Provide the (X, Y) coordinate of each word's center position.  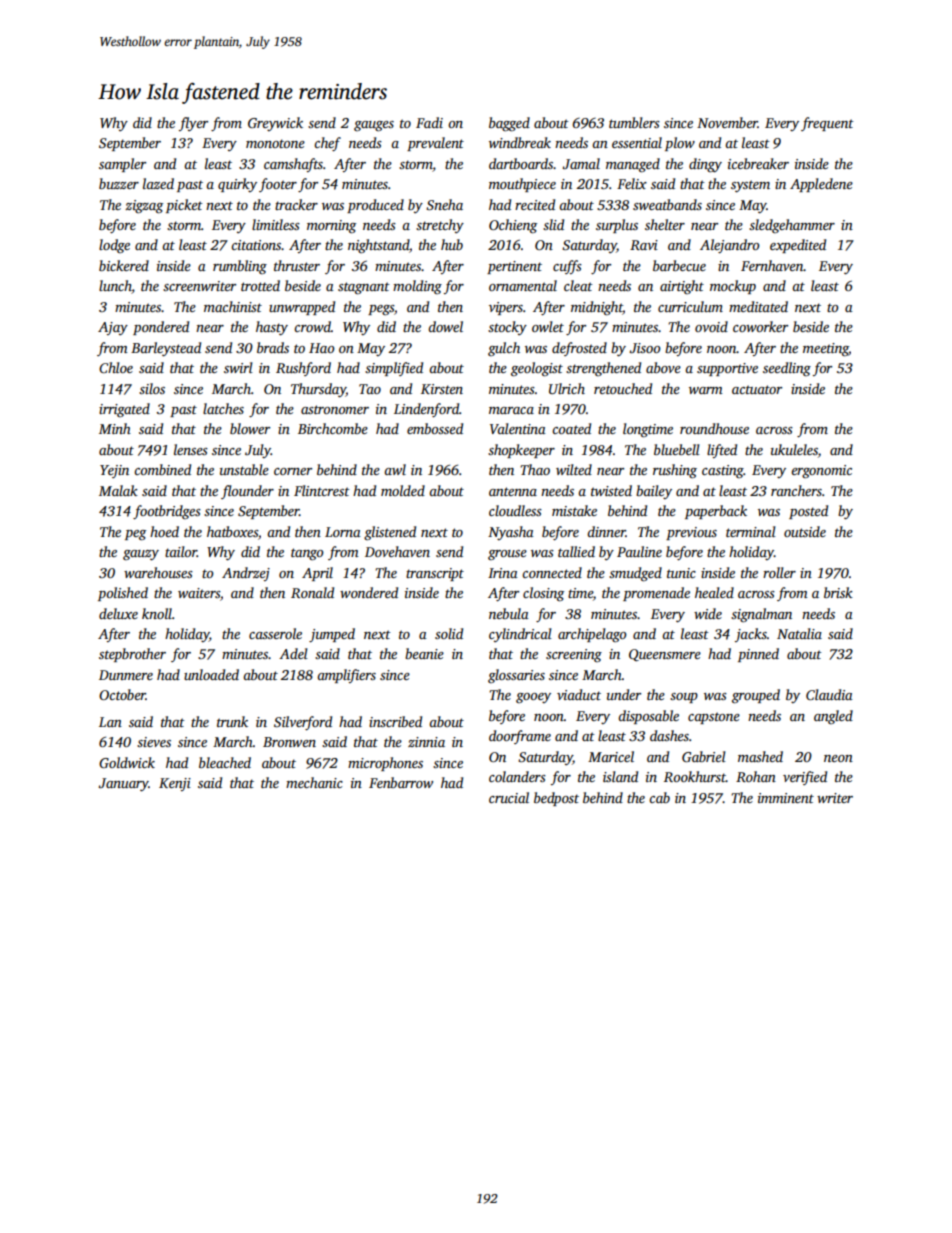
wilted (574, 469)
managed (633, 165)
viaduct (579, 694)
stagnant (364, 288)
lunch (115, 287)
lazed (158, 183)
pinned (758, 655)
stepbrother (132, 655)
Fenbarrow (401, 782)
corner (293, 471)
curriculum (690, 306)
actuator (757, 389)
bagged (509, 124)
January (123, 784)
